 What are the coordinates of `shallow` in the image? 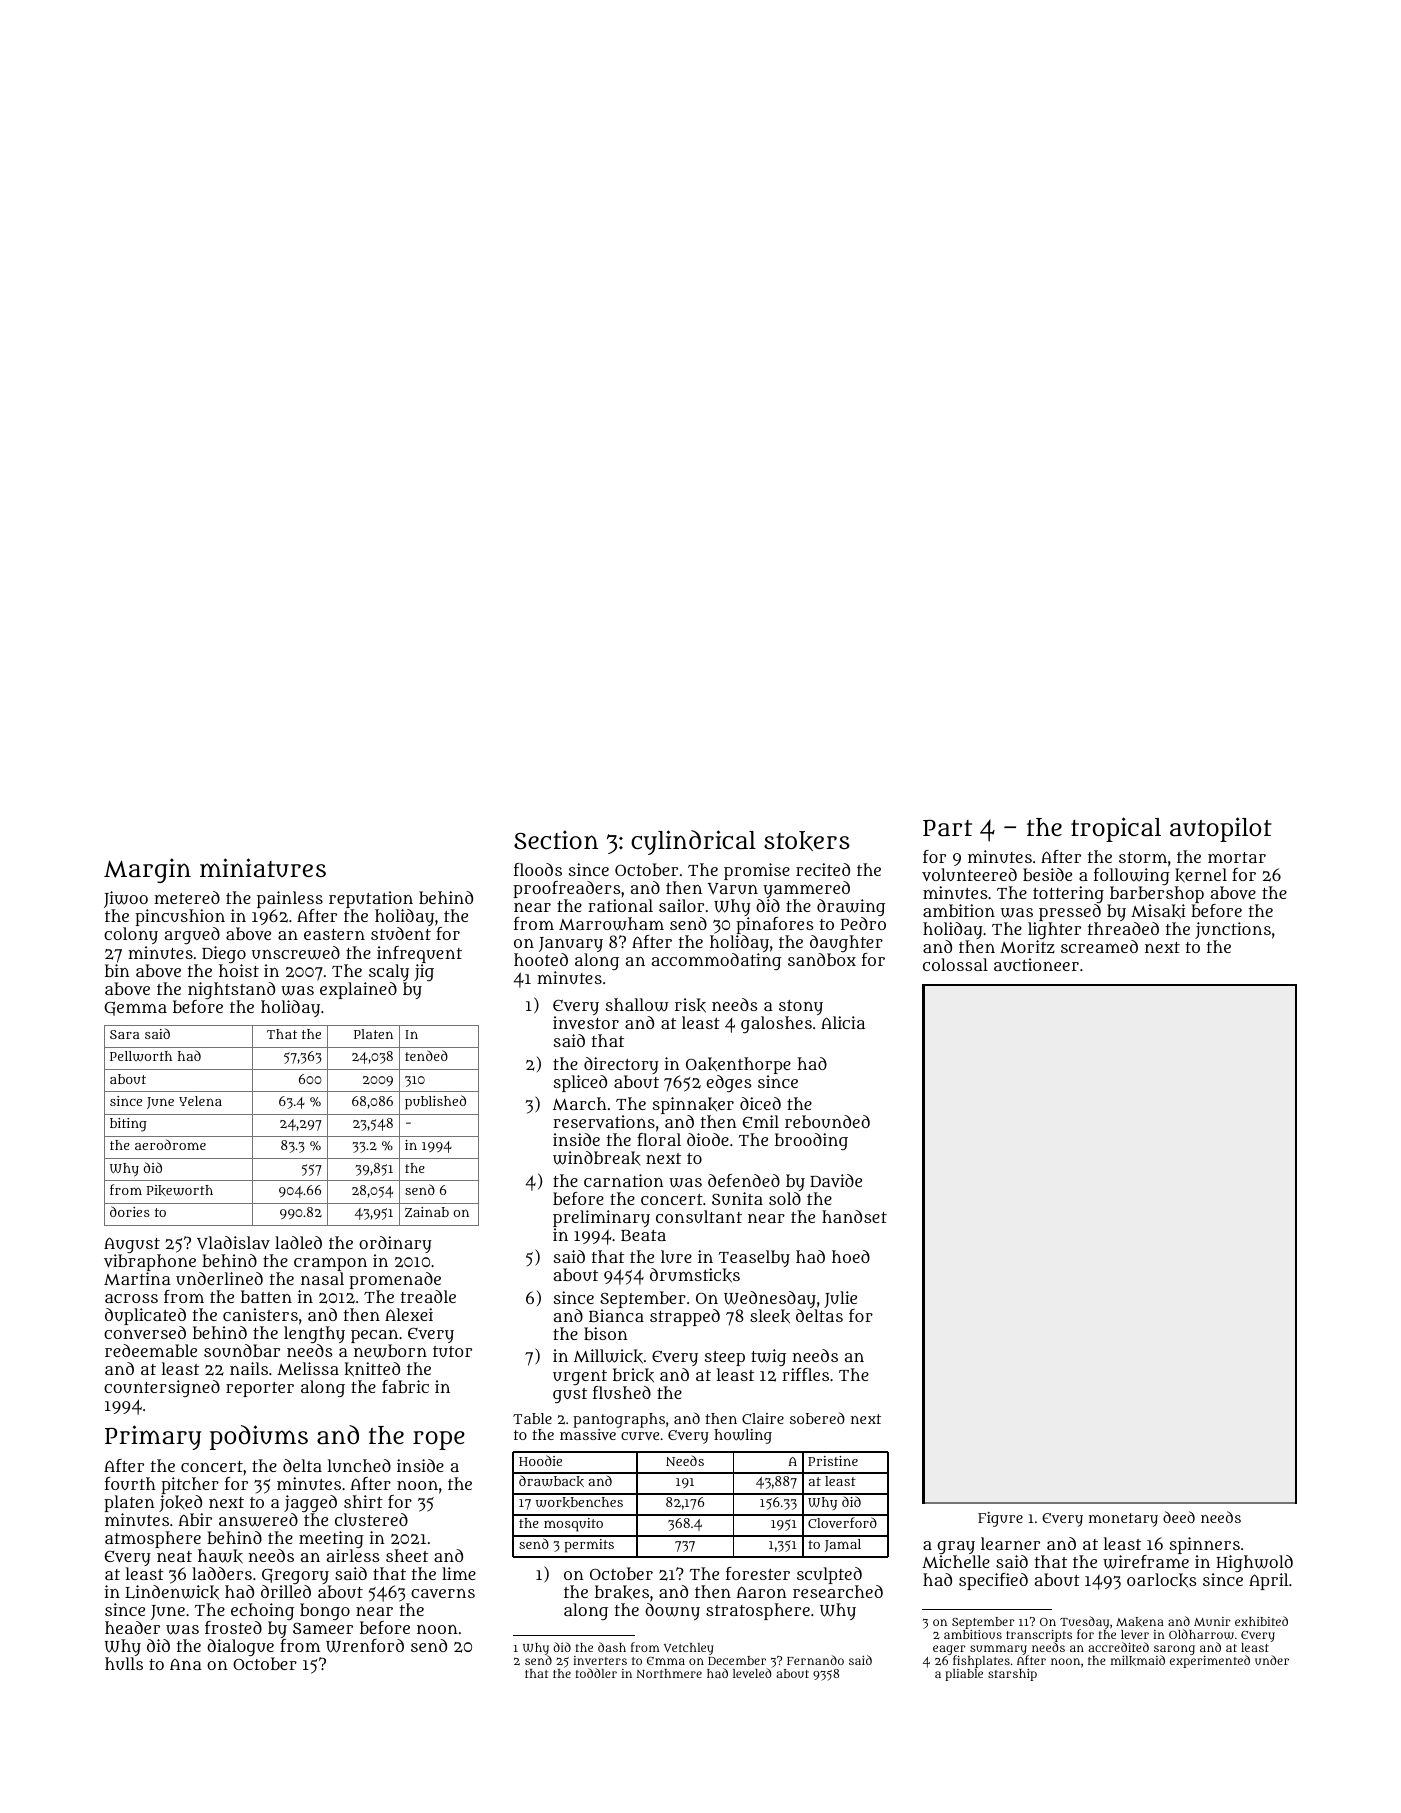 It's located at (637, 1005).
